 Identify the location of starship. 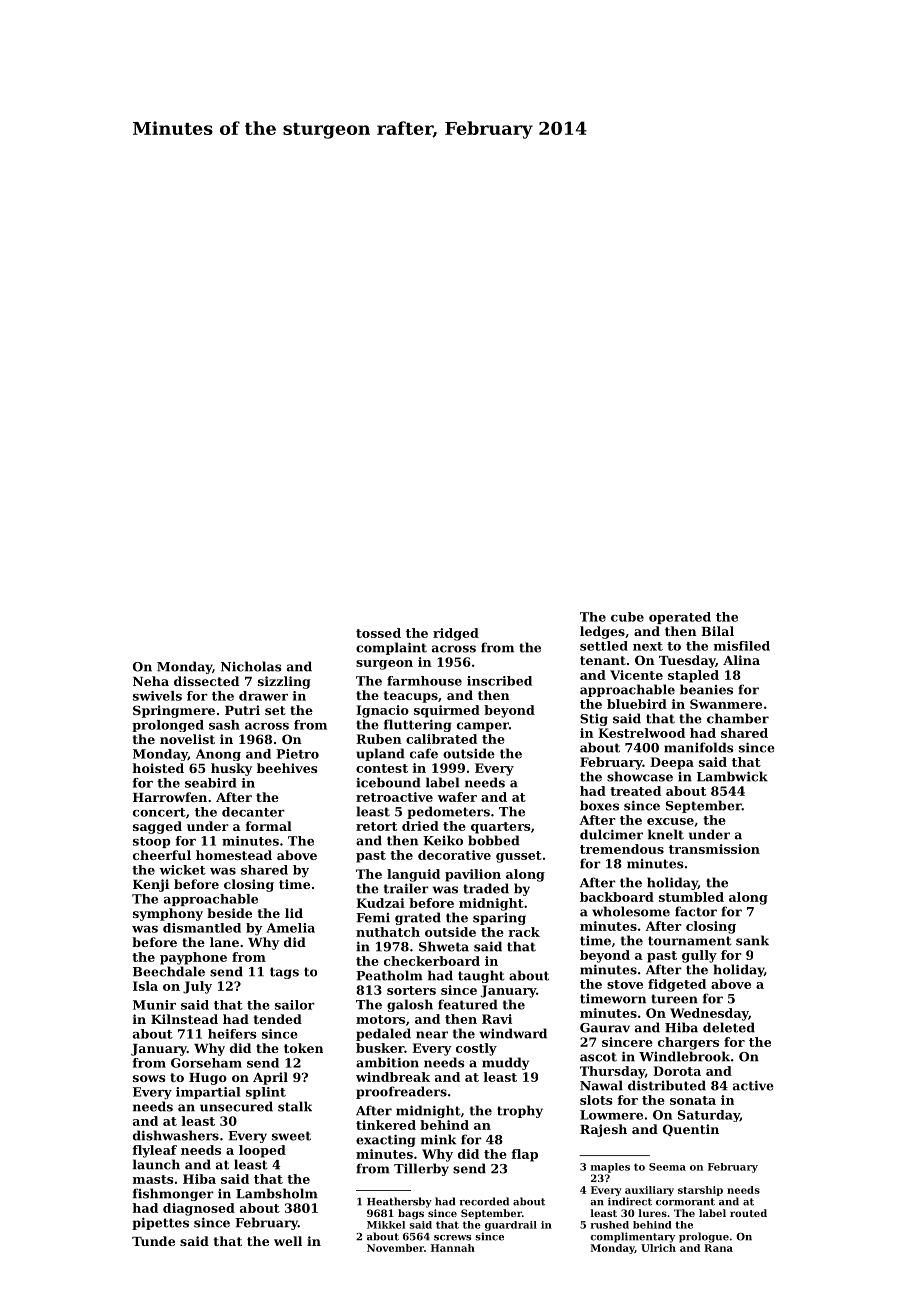
(700, 1191).
